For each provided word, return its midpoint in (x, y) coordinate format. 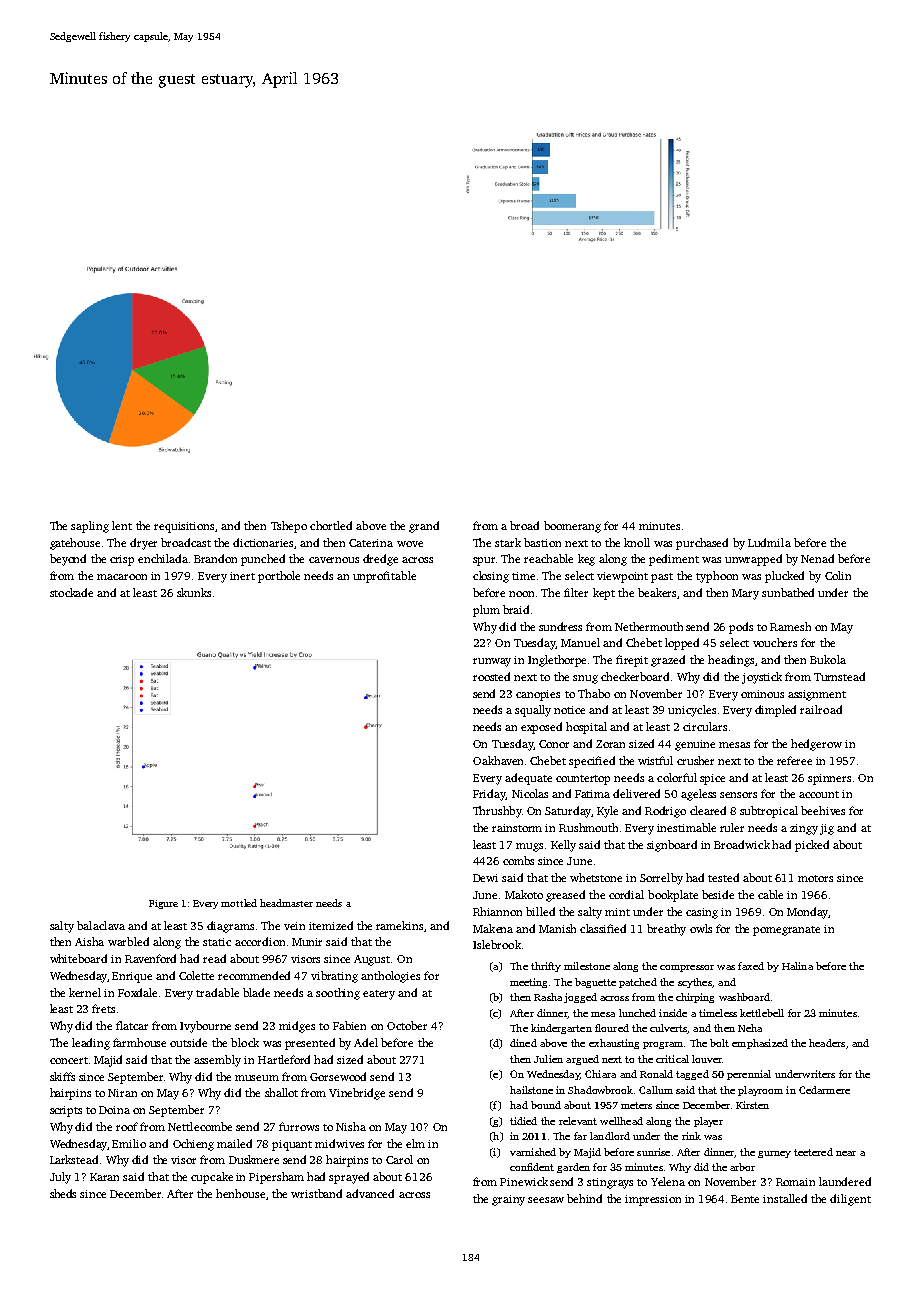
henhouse (240, 1193)
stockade (71, 592)
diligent (850, 1200)
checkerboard (635, 676)
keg (586, 560)
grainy (508, 1200)
